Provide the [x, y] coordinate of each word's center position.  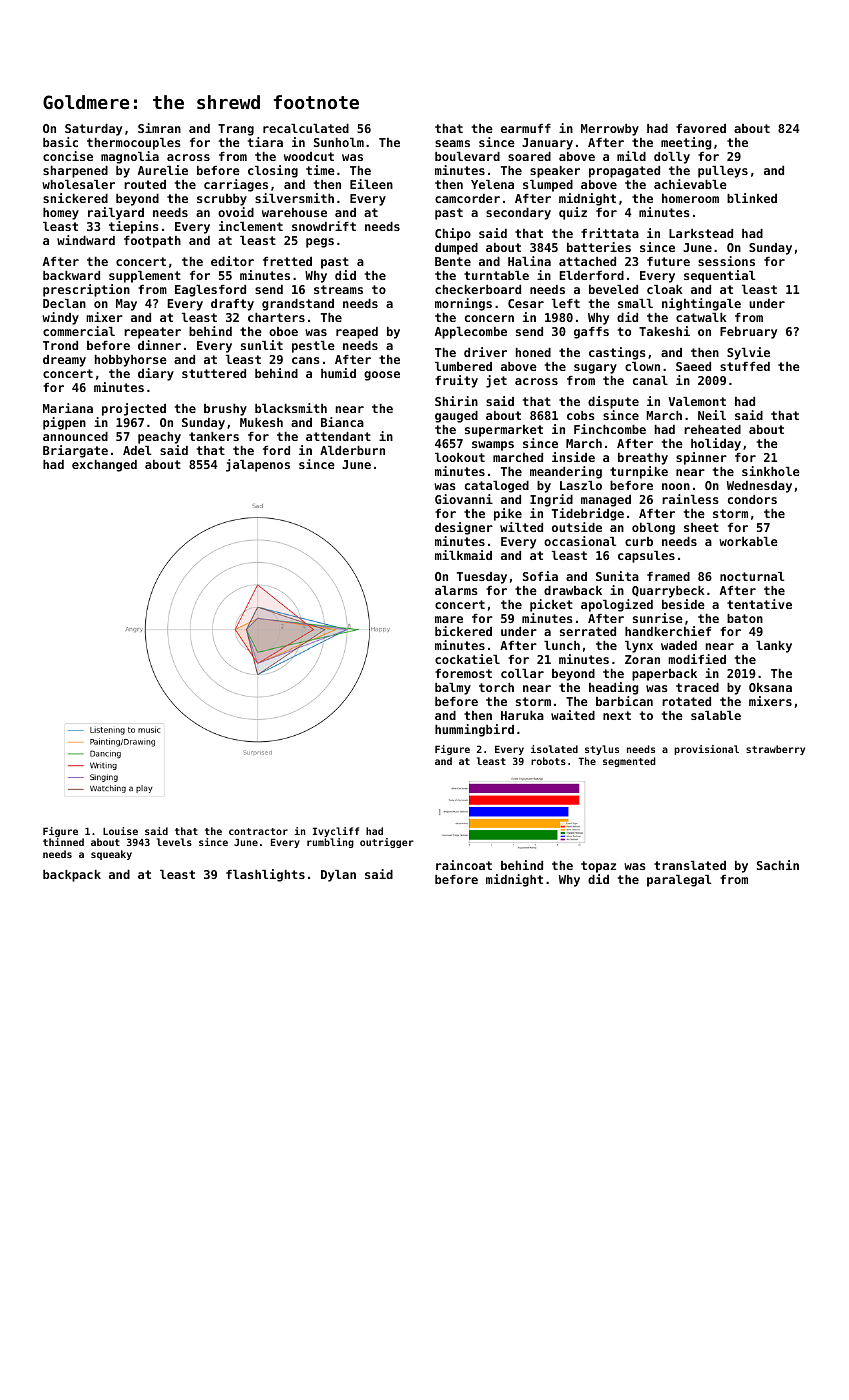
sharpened [75, 172]
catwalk [701, 317]
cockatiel [467, 659]
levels [174, 842]
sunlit [262, 345]
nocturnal [752, 576]
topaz [598, 867]
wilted [521, 527]
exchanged [104, 466]
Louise [120, 831]
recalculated [306, 128]
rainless [690, 499]
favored [701, 128]
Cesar [526, 303]
